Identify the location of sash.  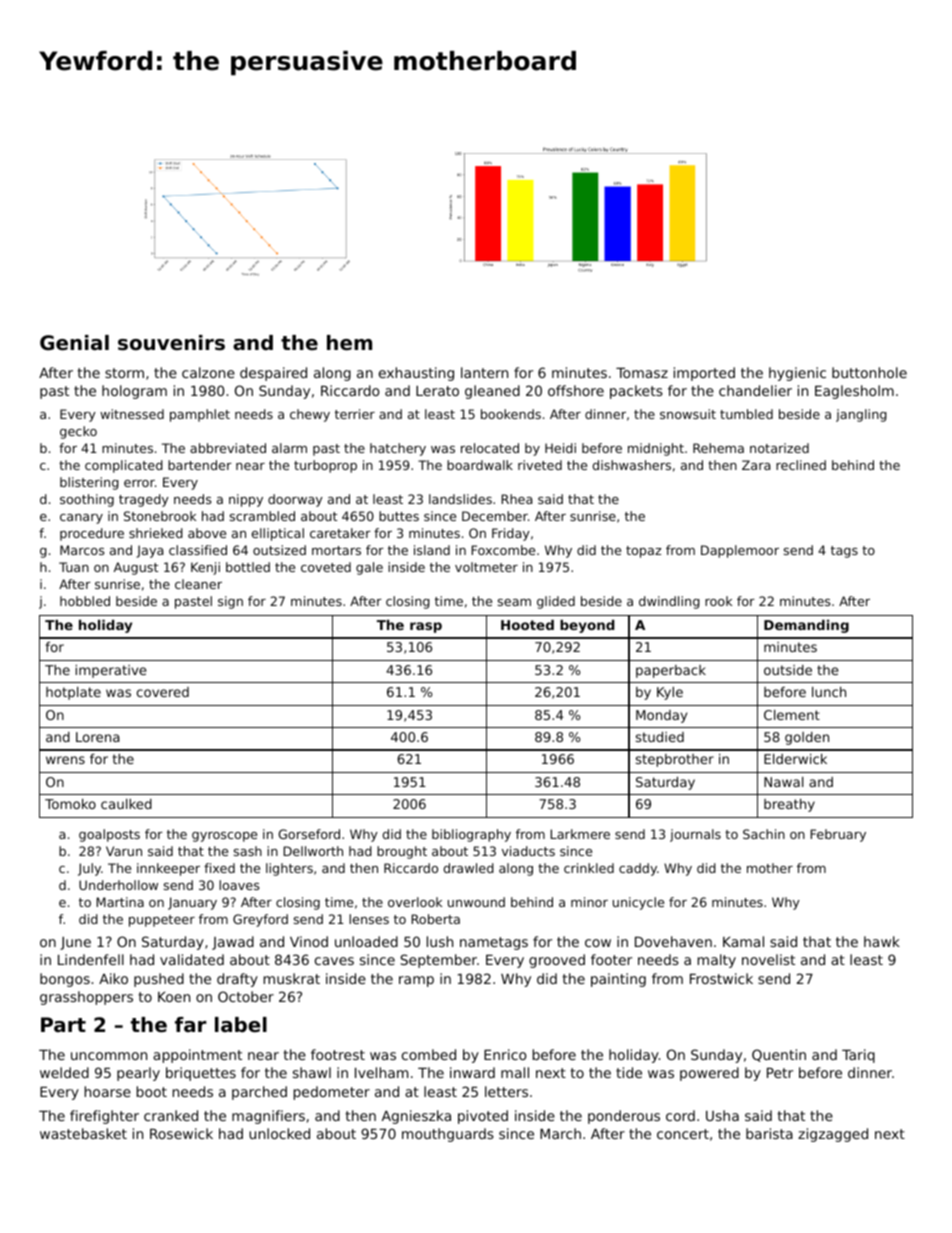
(248, 851).
